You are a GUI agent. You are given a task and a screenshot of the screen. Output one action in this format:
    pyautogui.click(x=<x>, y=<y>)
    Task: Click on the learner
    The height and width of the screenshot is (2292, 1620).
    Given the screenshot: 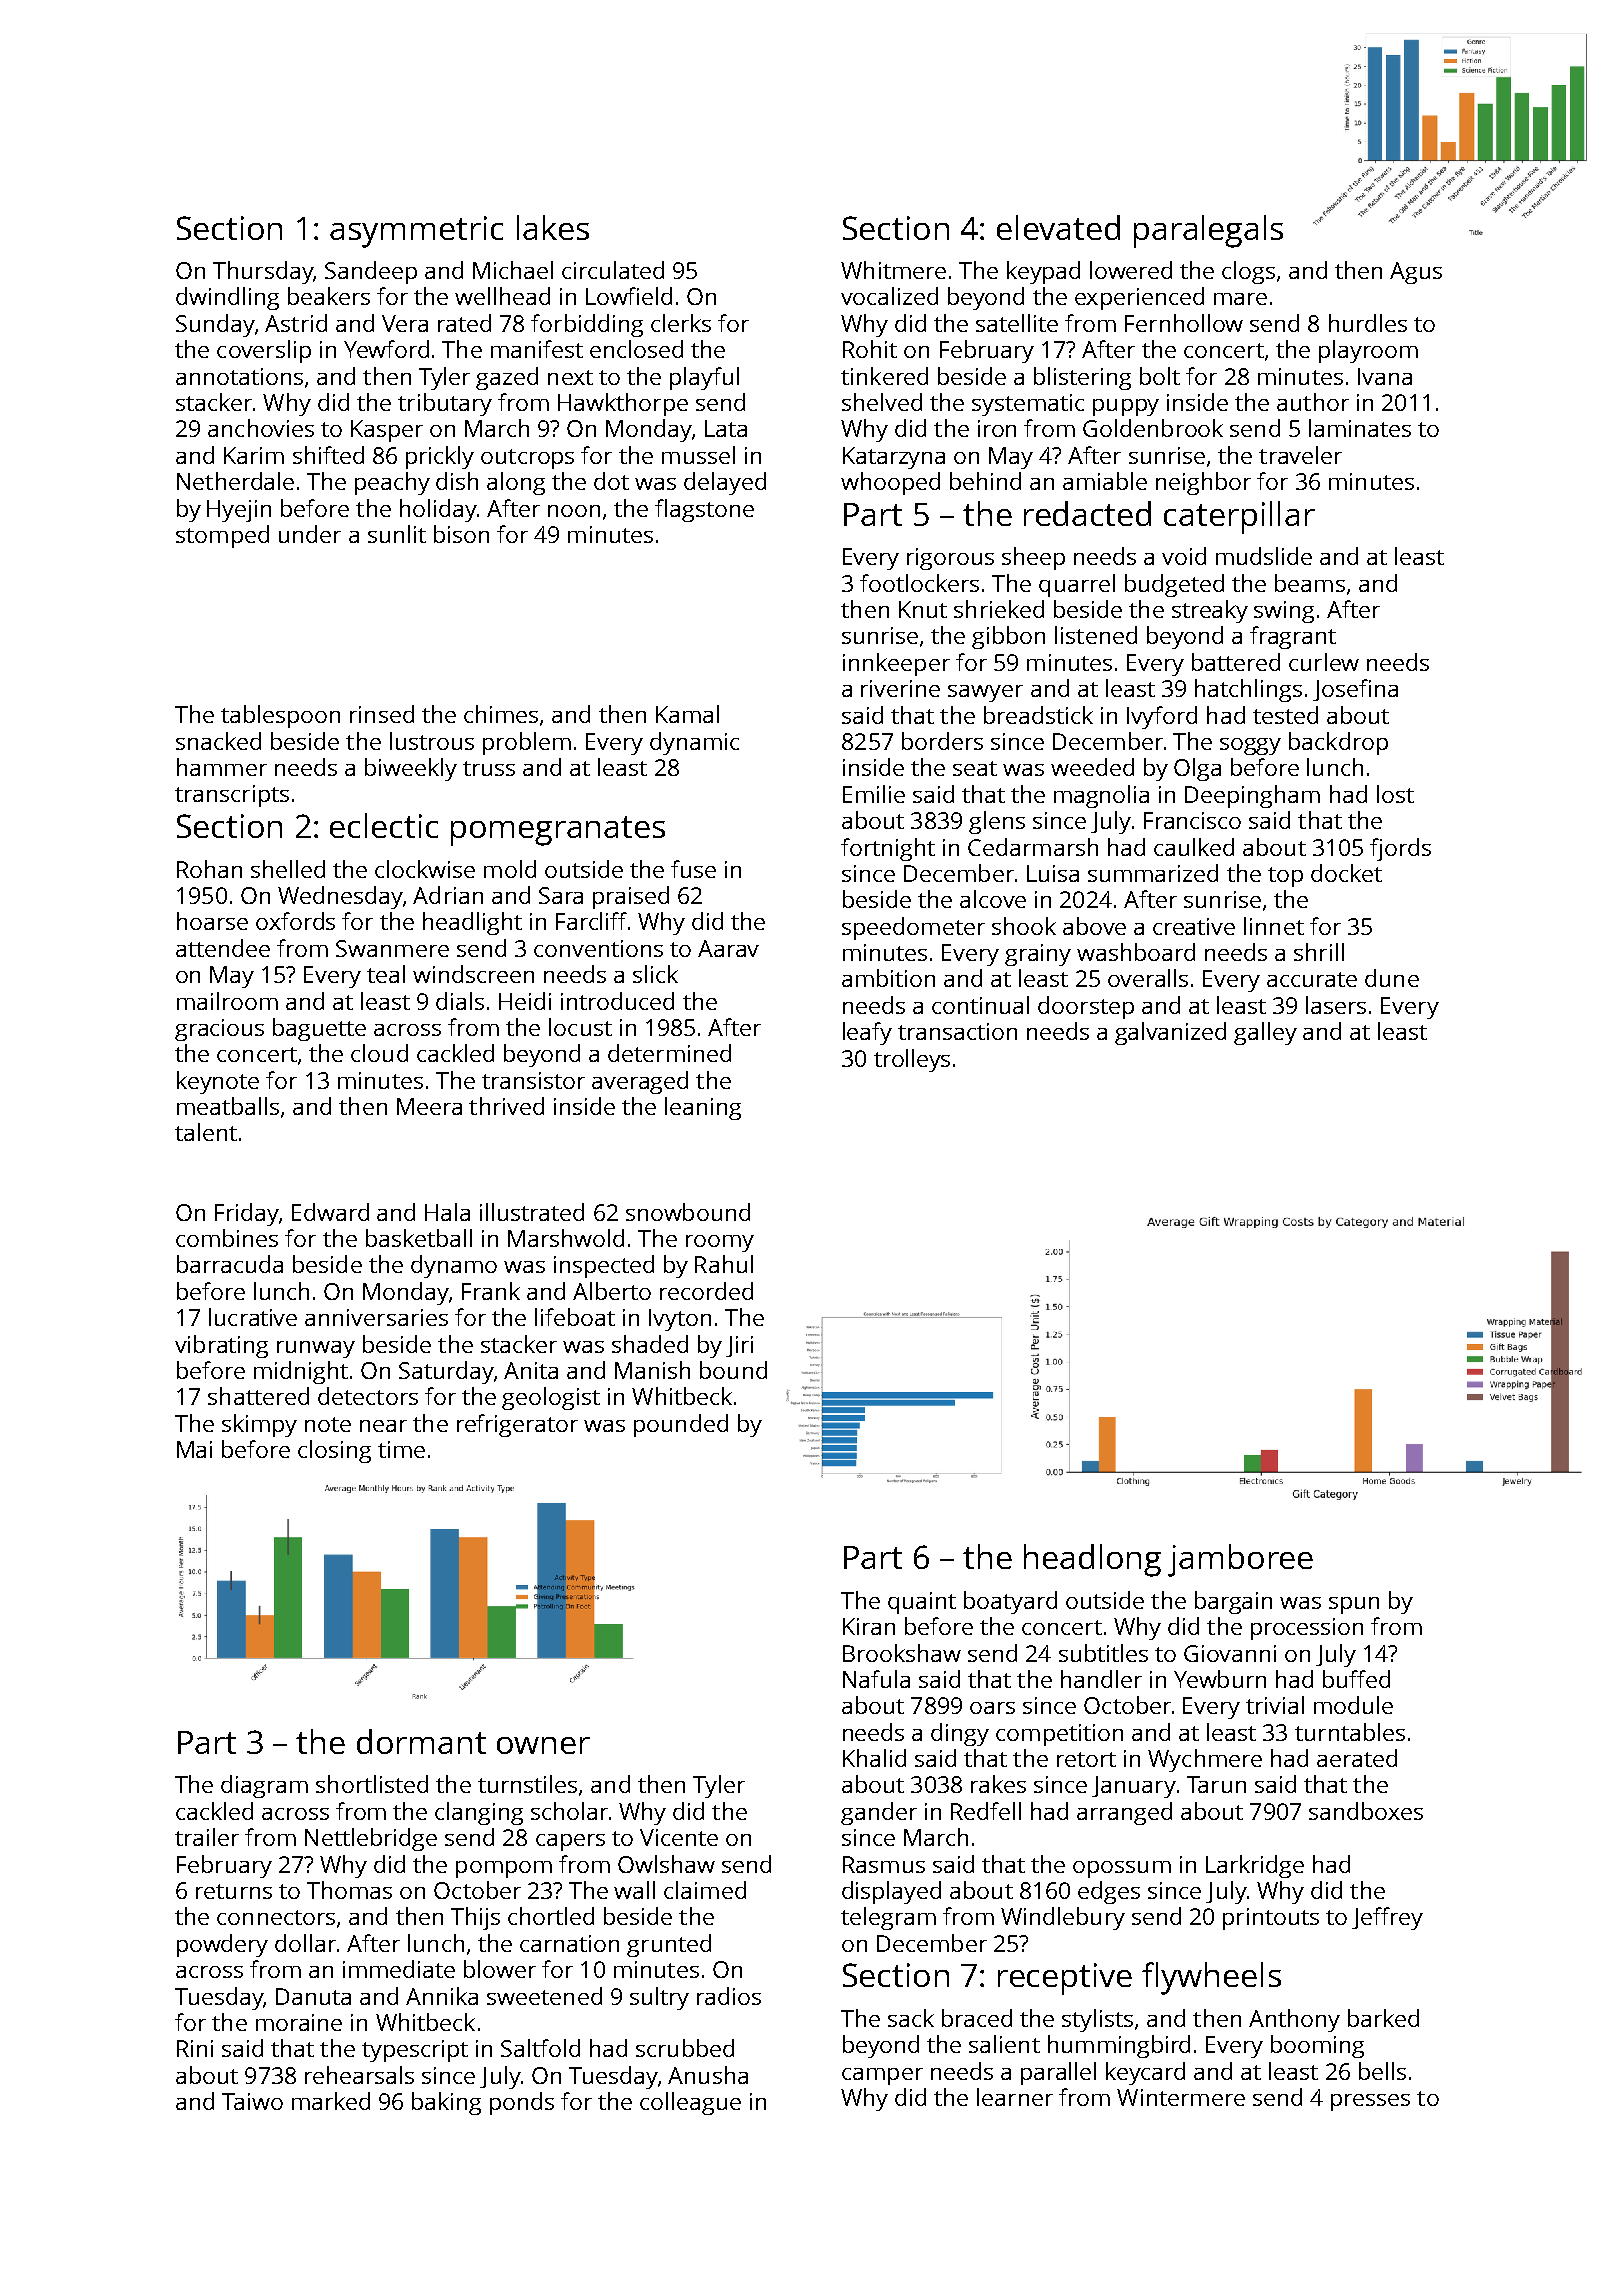 What is the action you would take?
    pyautogui.click(x=1015, y=2097)
